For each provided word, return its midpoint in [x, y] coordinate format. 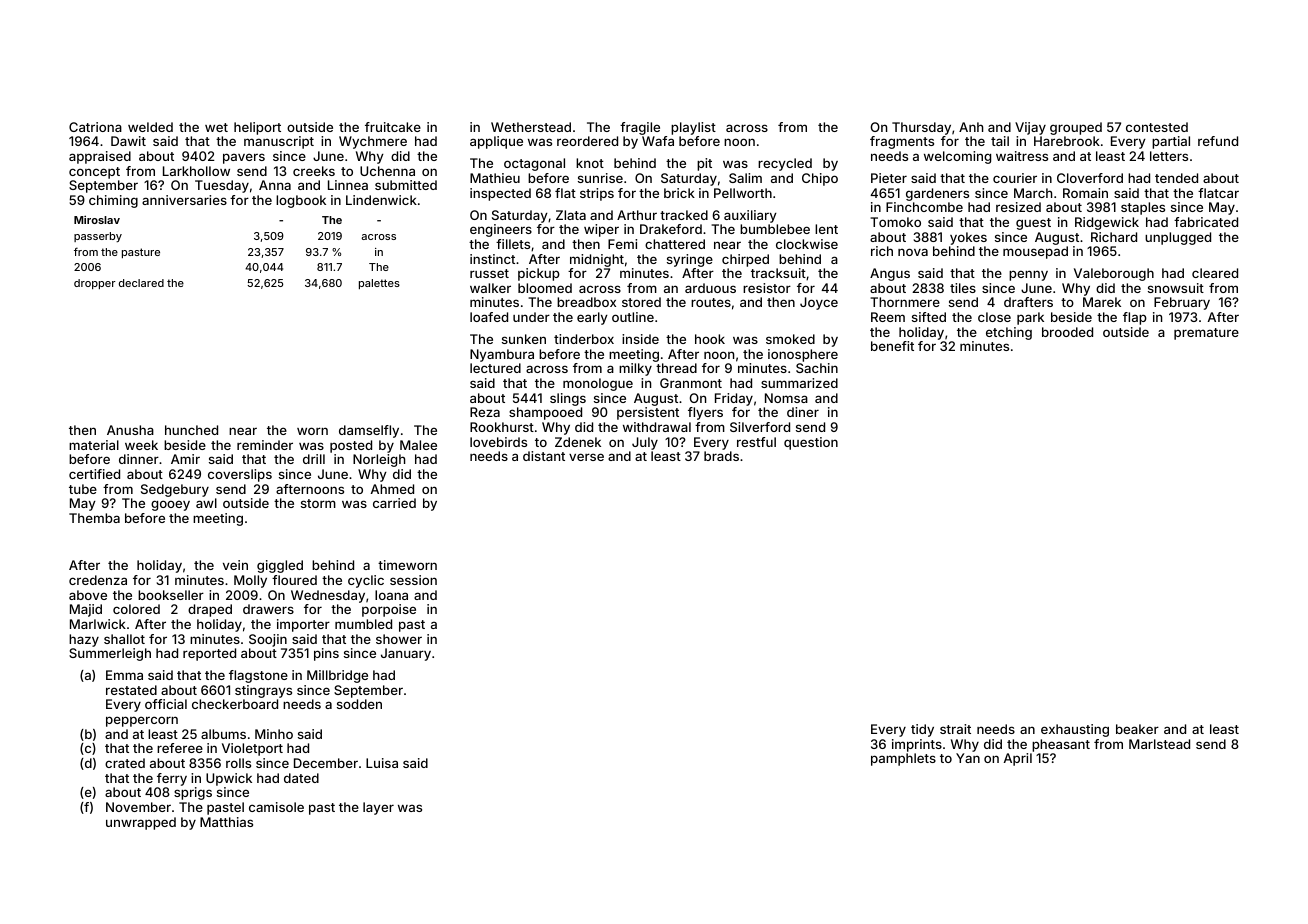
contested [1157, 127]
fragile [640, 128]
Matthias [226, 822]
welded [150, 127]
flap [1135, 318]
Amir [185, 459]
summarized [799, 383]
